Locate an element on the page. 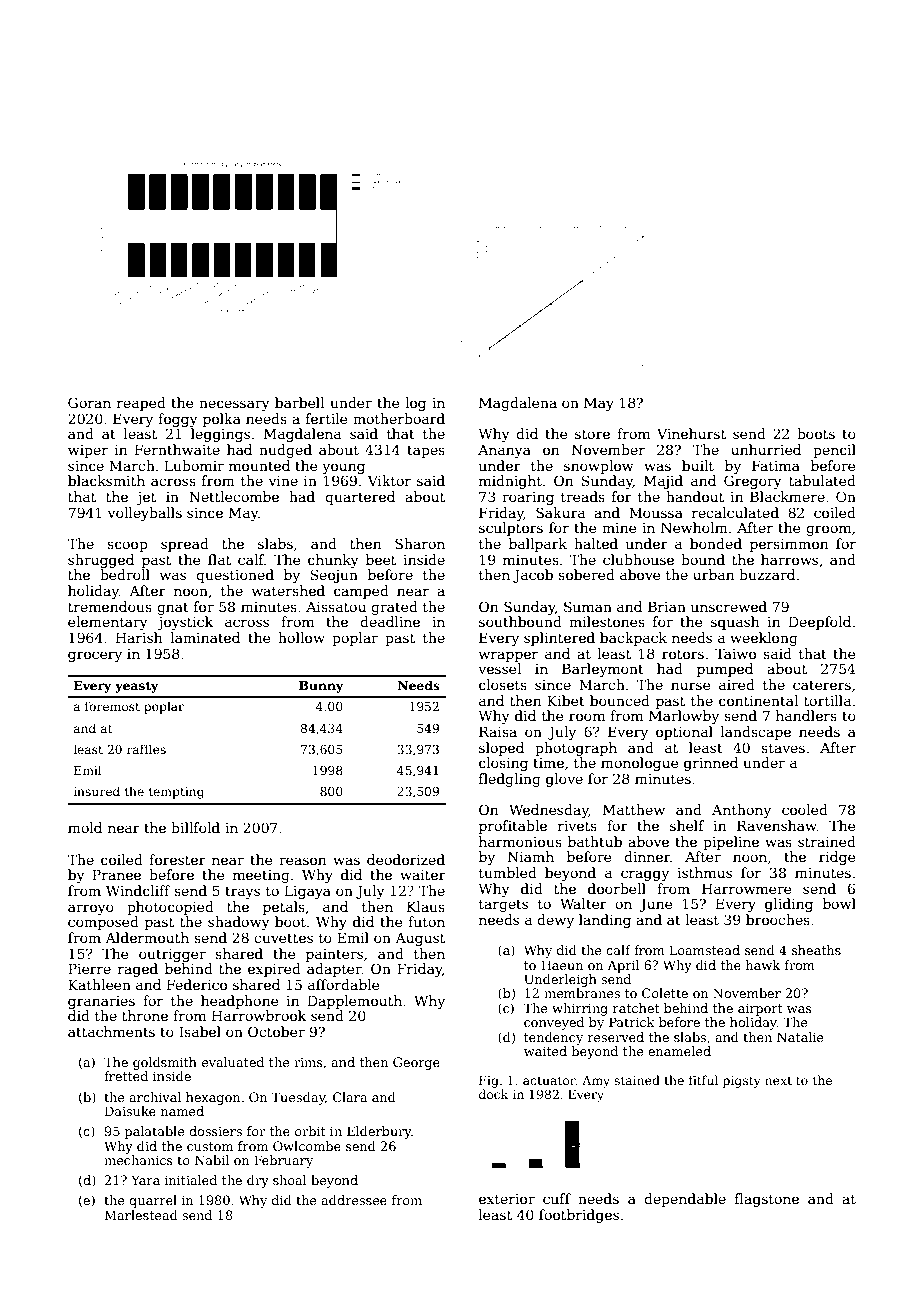 Image resolution: width=924 pixels, height=1308 pixels. Raisa is located at coordinates (498, 731).
